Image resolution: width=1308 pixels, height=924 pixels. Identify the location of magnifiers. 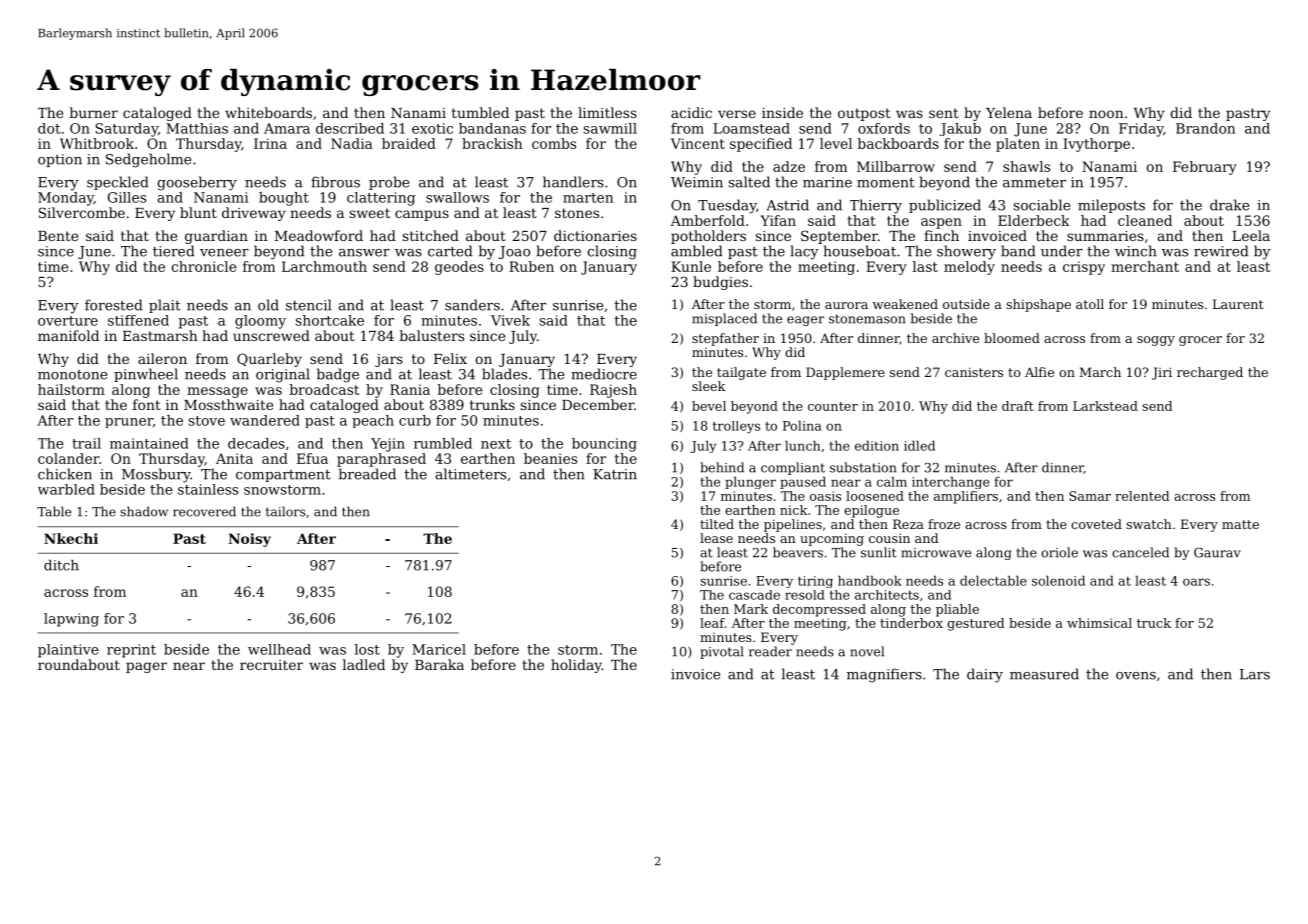
(884, 675).
